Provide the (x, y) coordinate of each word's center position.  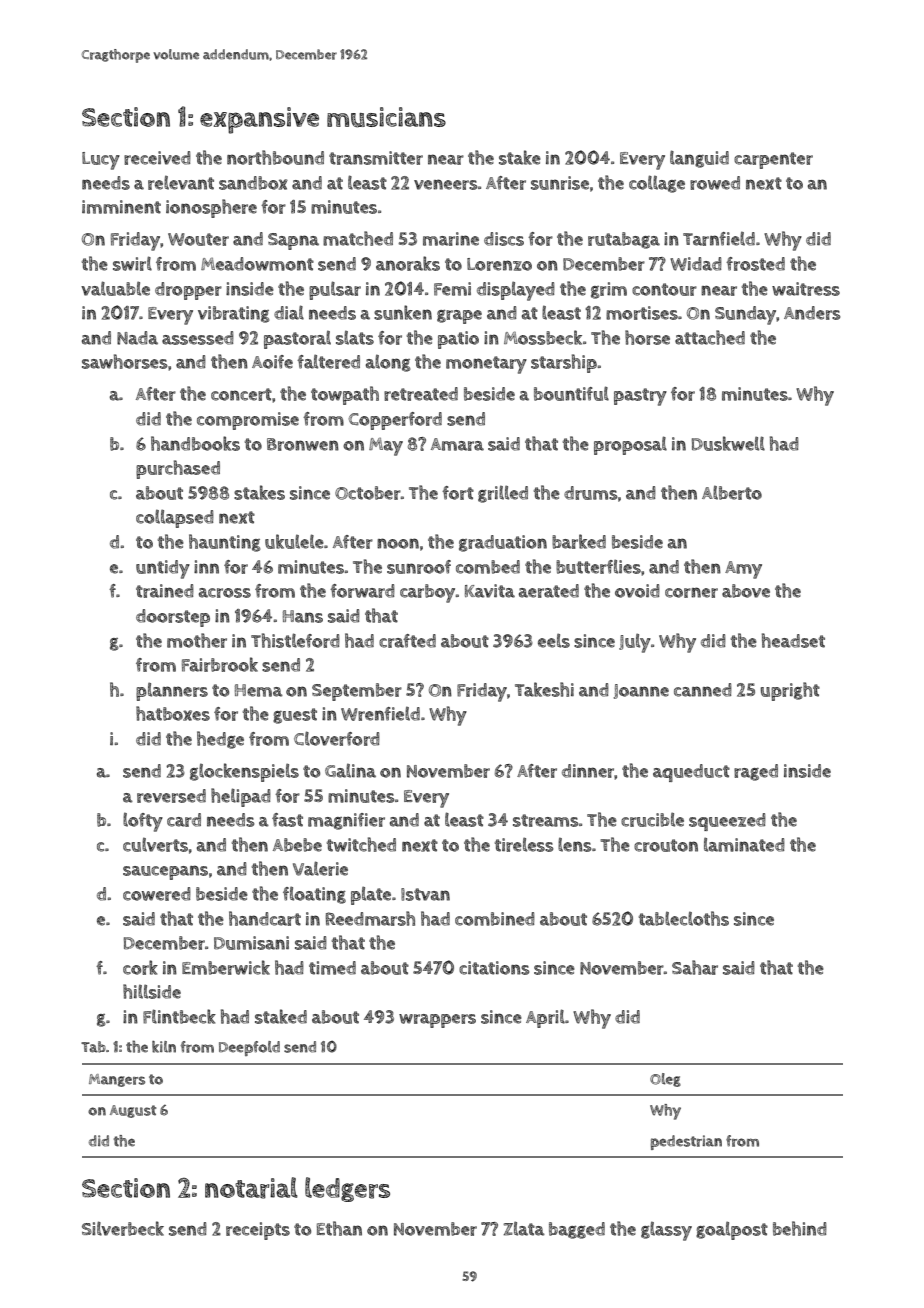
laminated (744, 844)
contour (664, 289)
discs (504, 239)
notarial (251, 1188)
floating (314, 895)
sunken (403, 312)
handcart (265, 918)
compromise (248, 421)
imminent (121, 207)
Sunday (745, 315)
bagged (577, 1230)
